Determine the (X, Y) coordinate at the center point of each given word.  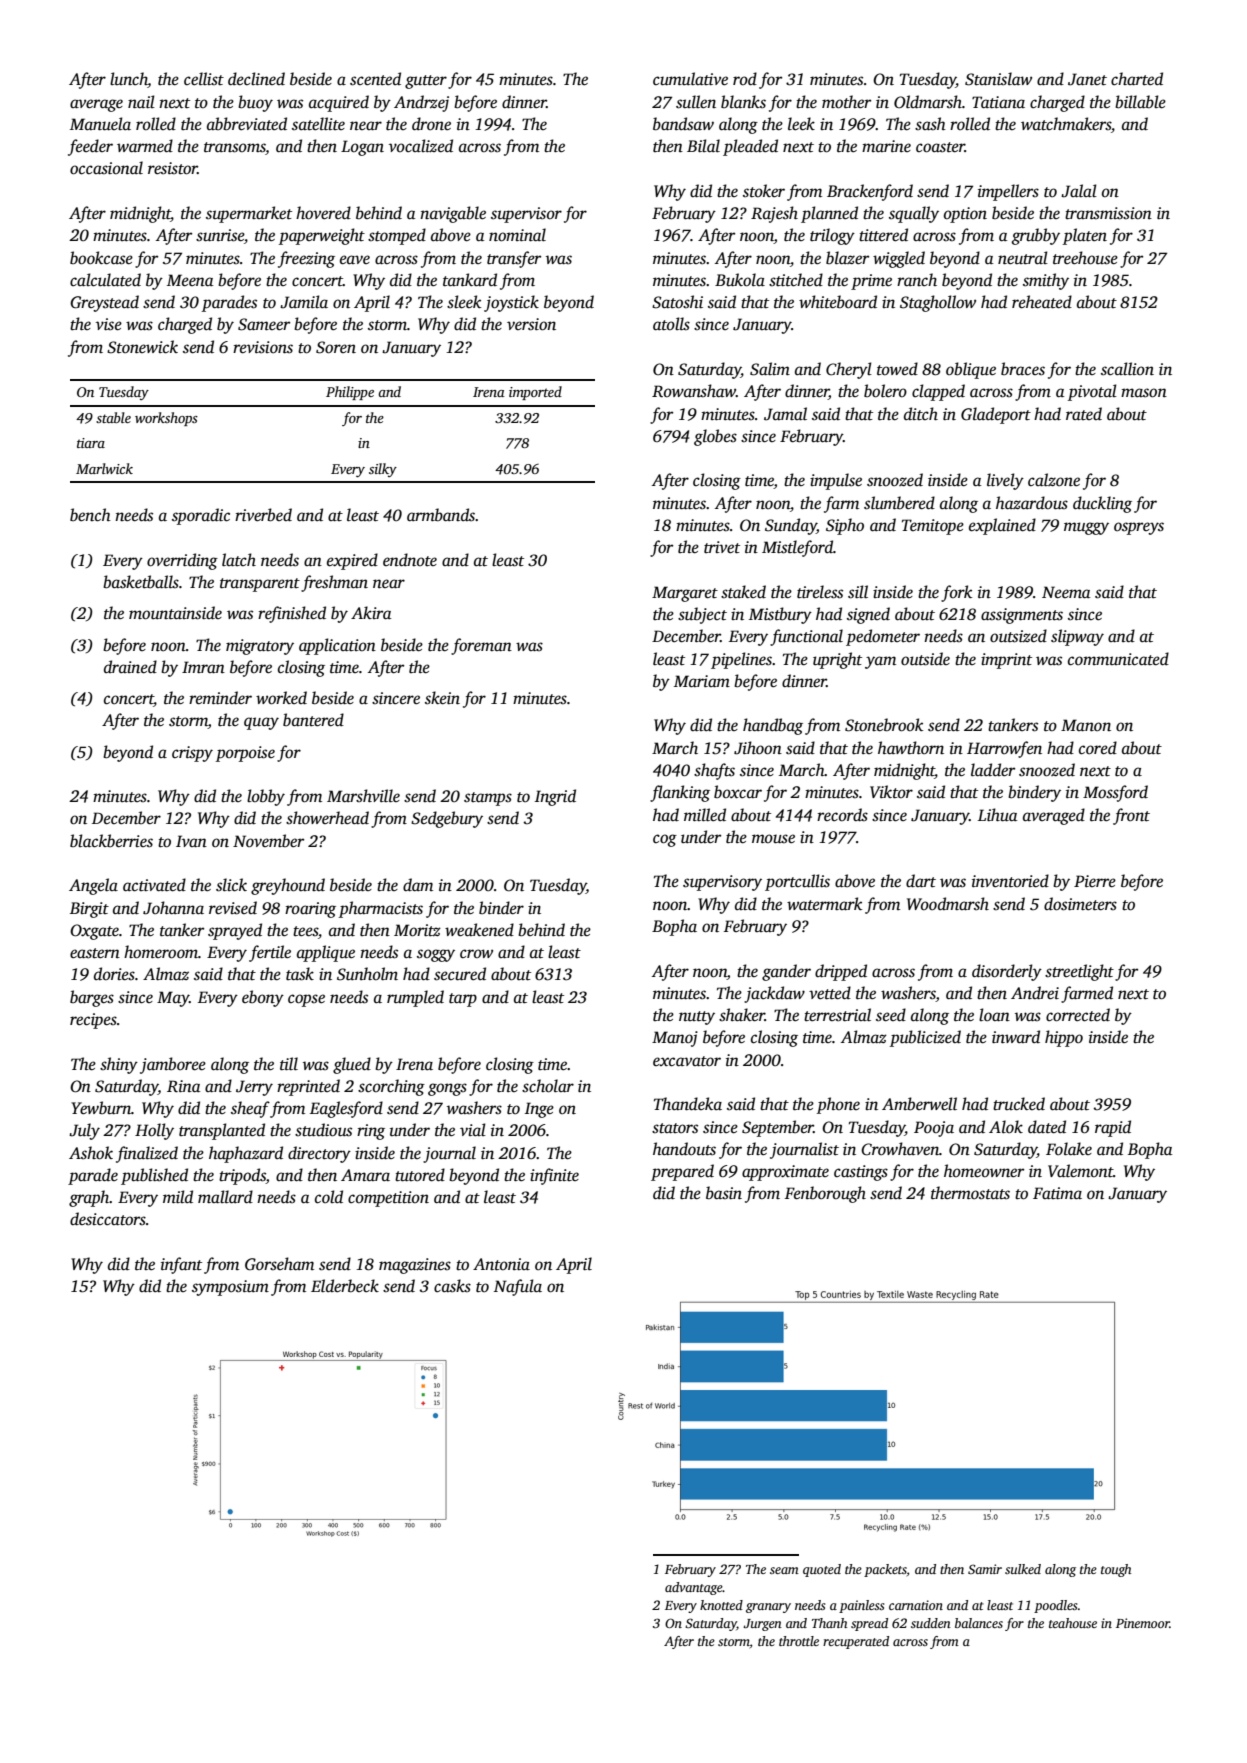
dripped (841, 972)
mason (1144, 393)
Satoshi (677, 302)
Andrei (1035, 993)
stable (113, 417)
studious (323, 1130)
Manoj (675, 1039)
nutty (697, 1018)
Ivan (191, 841)
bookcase (101, 258)
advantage (694, 1588)
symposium (230, 1288)
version (531, 324)
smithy (1046, 281)
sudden (931, 1623)
